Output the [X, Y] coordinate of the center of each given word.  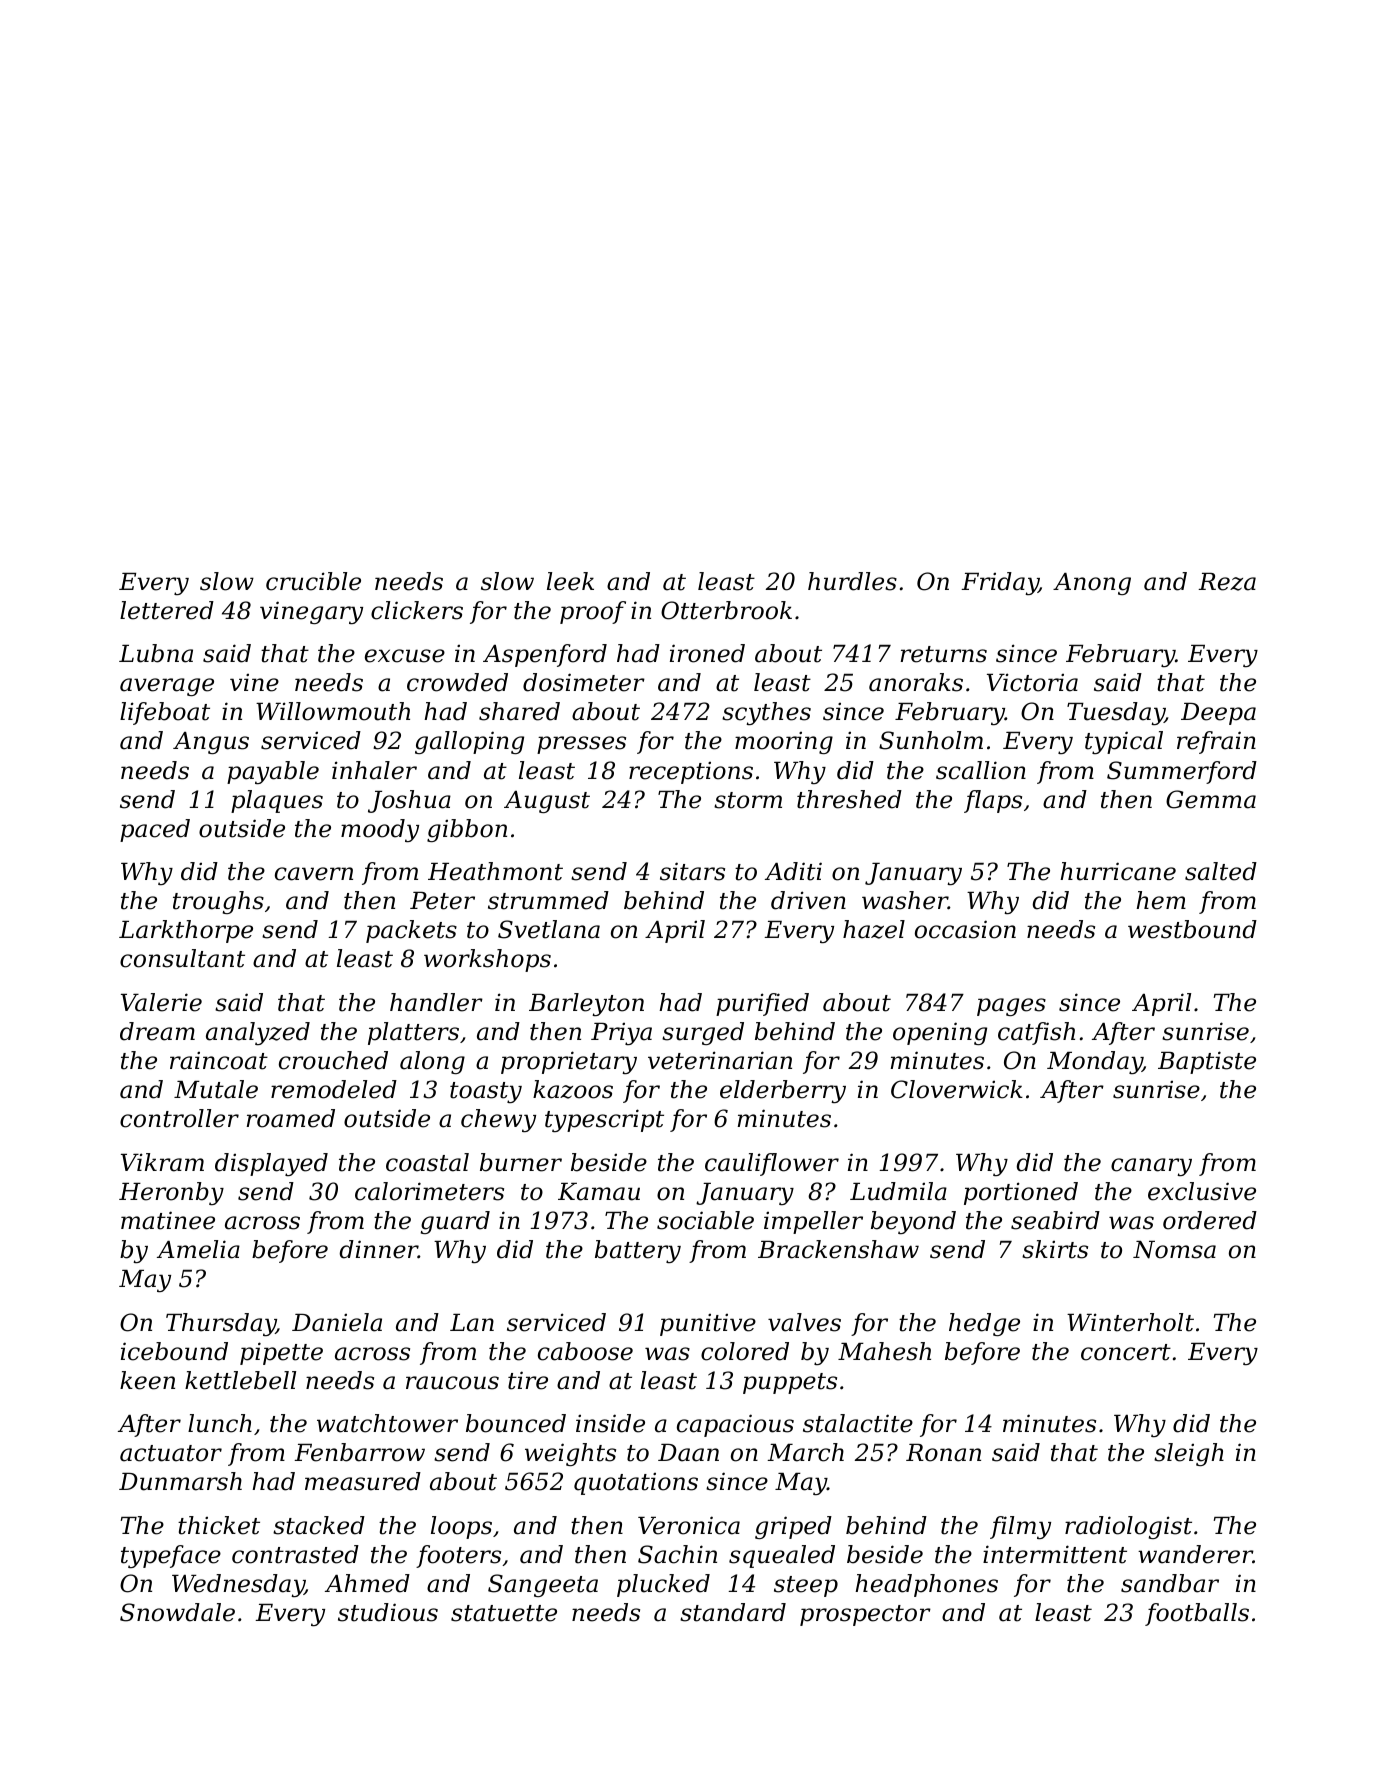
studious [388, 1612]
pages [1011, 1007]
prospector [865, 1615]
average [167, 687]
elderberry [783, 1091]
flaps [993, 801]
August [547, 802]
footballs [1197, 1614]
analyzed [258, 1033]
